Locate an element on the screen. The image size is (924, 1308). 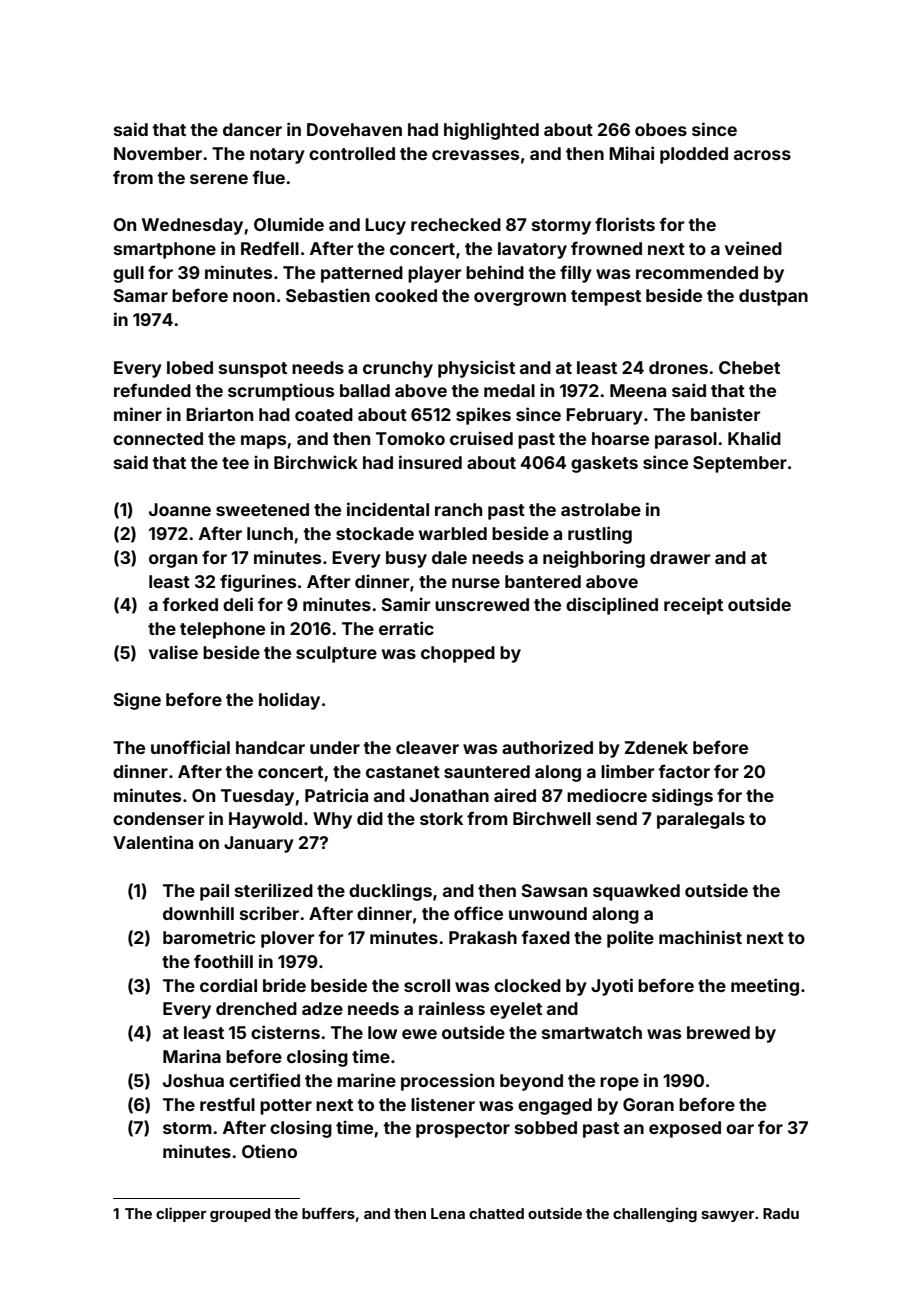
brewed is located at coordinates (718, 1032).
